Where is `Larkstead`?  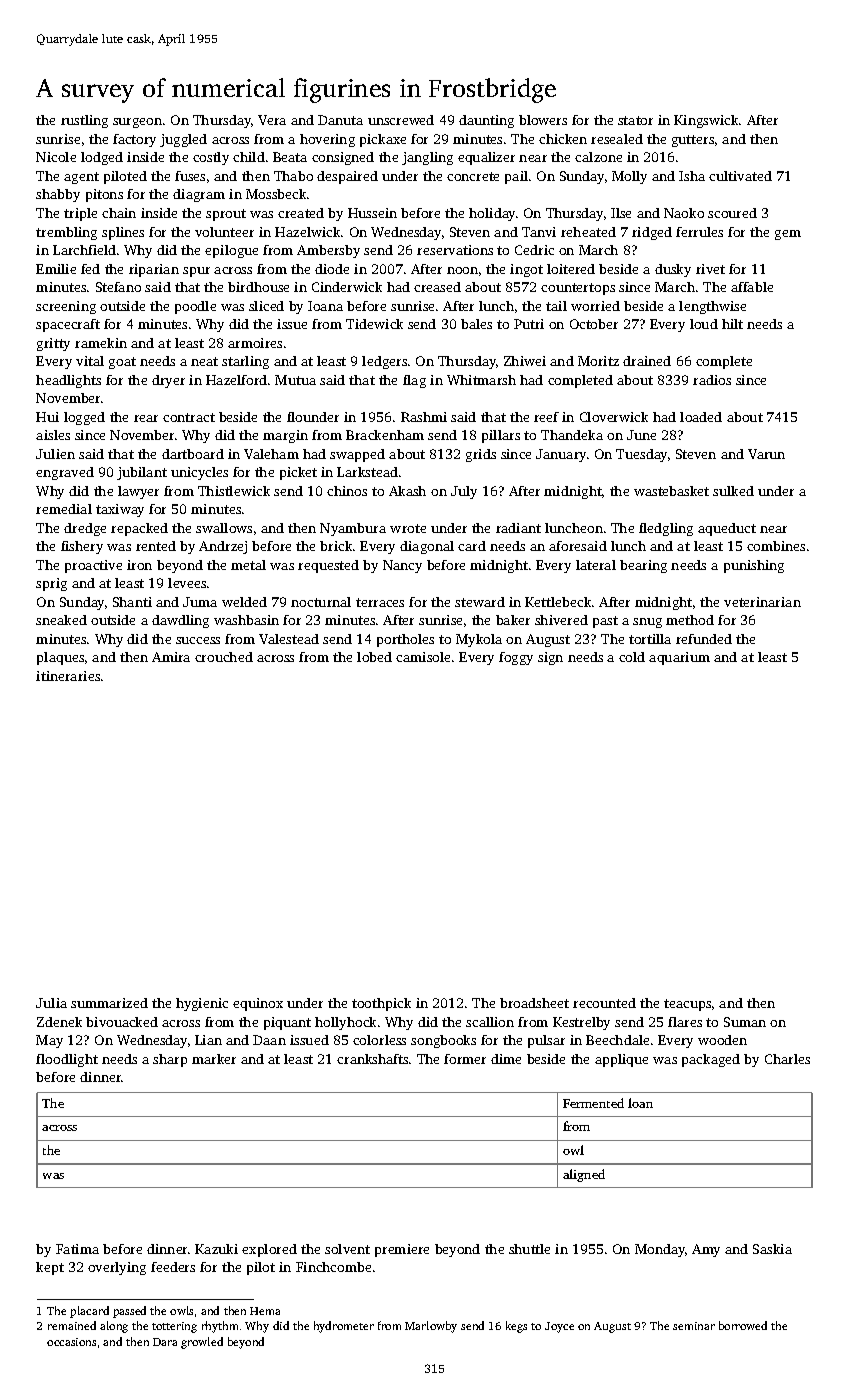 Larkstead is located at coordinates (367, 472).
